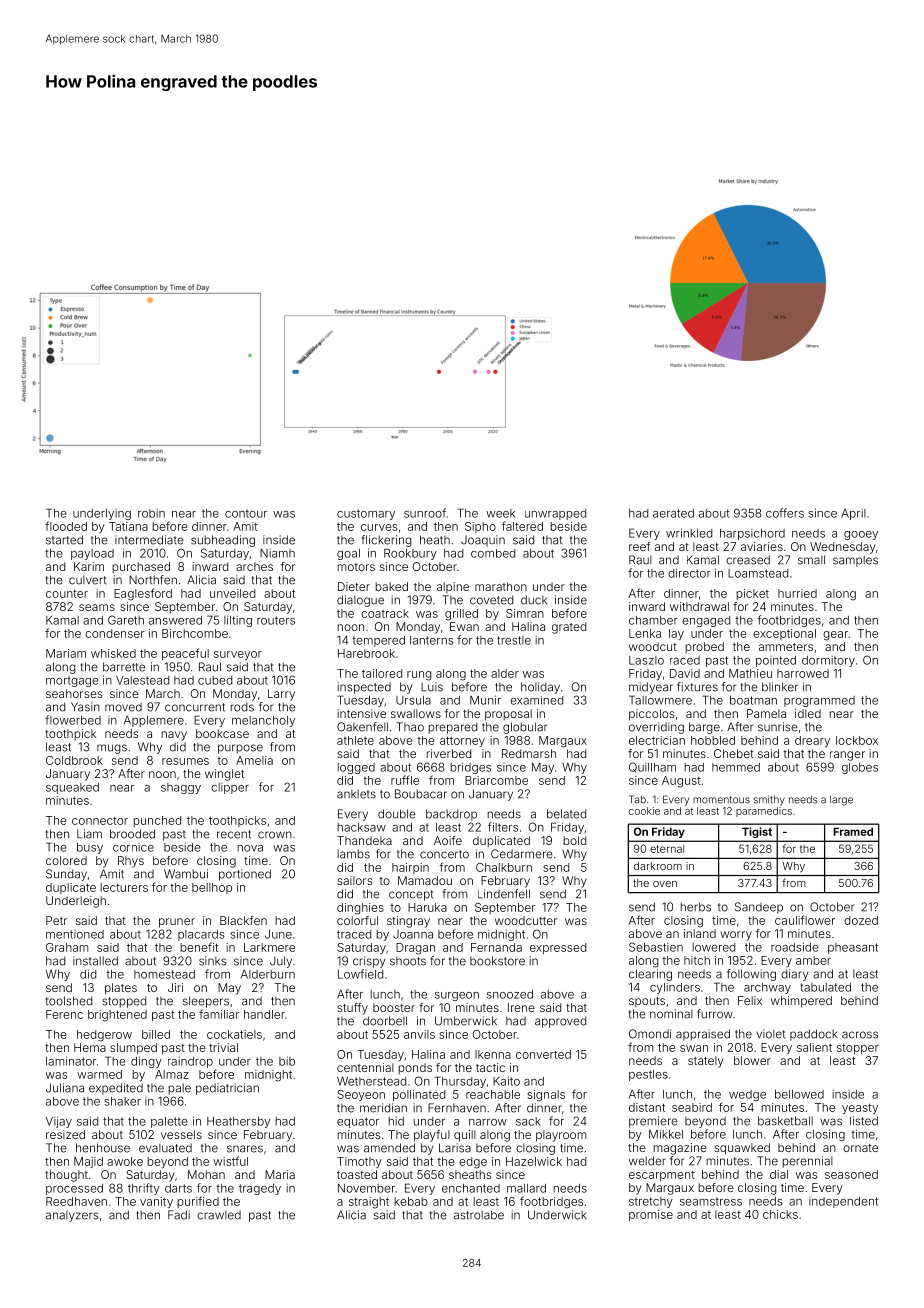 The height and width of the document is (1308, 924). I want to click on filters, so click(503, 827).
